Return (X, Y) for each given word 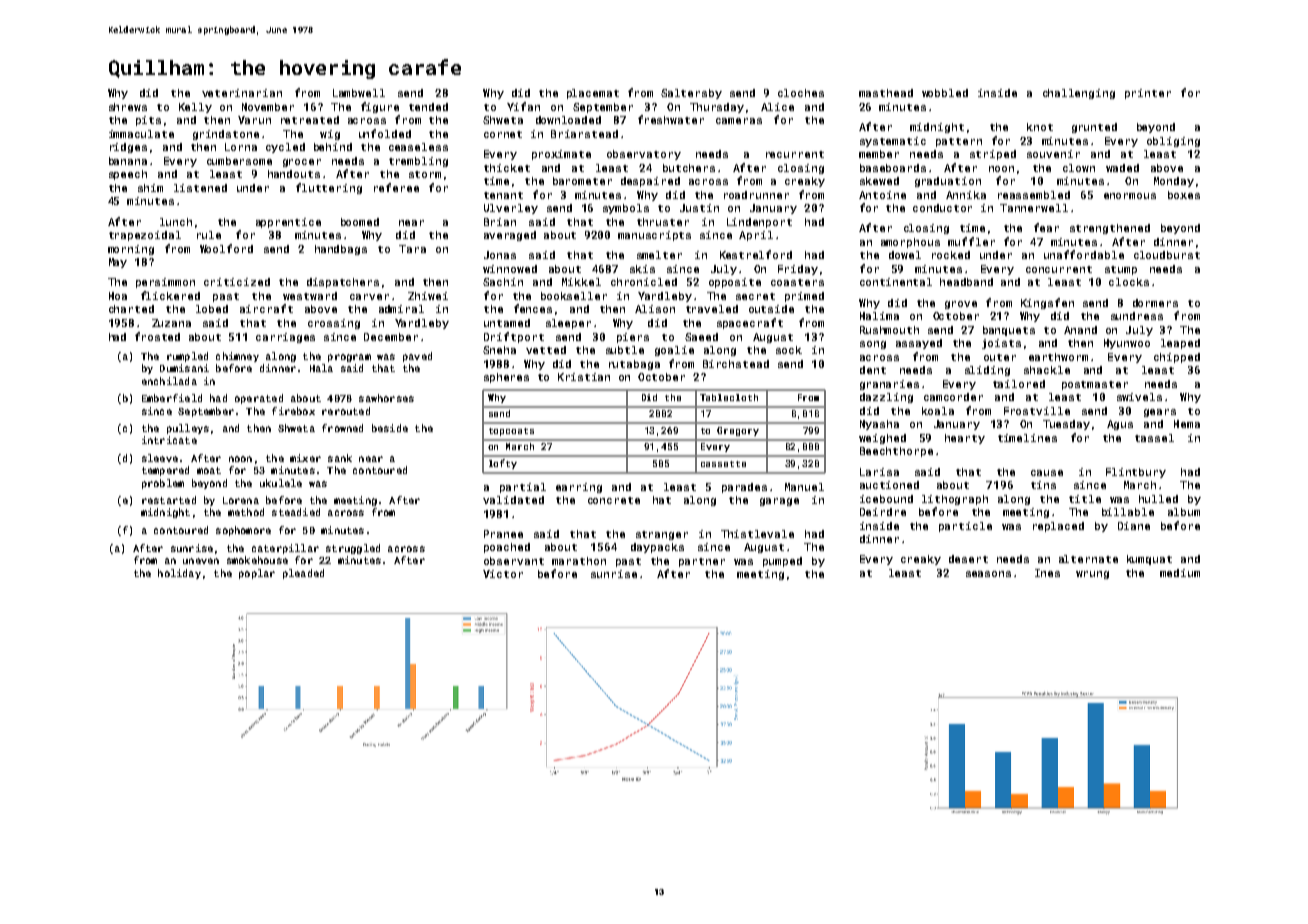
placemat (593, 94)
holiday (179, 574)
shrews (128, 107)
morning (131, 250)
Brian (500, 222)
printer (1148, 94)
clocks (1129, 282)
